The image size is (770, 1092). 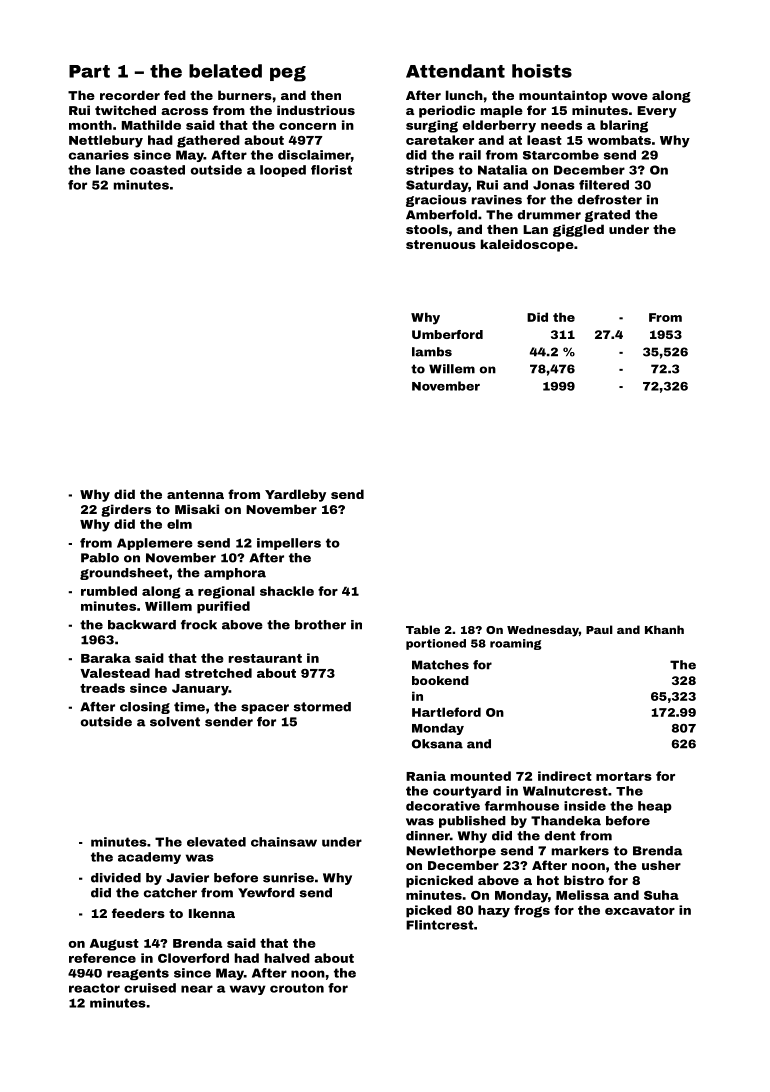 What do you see at coordinates (429, 911) in the image?
I see `picked` at bounding box center [429, 911].
